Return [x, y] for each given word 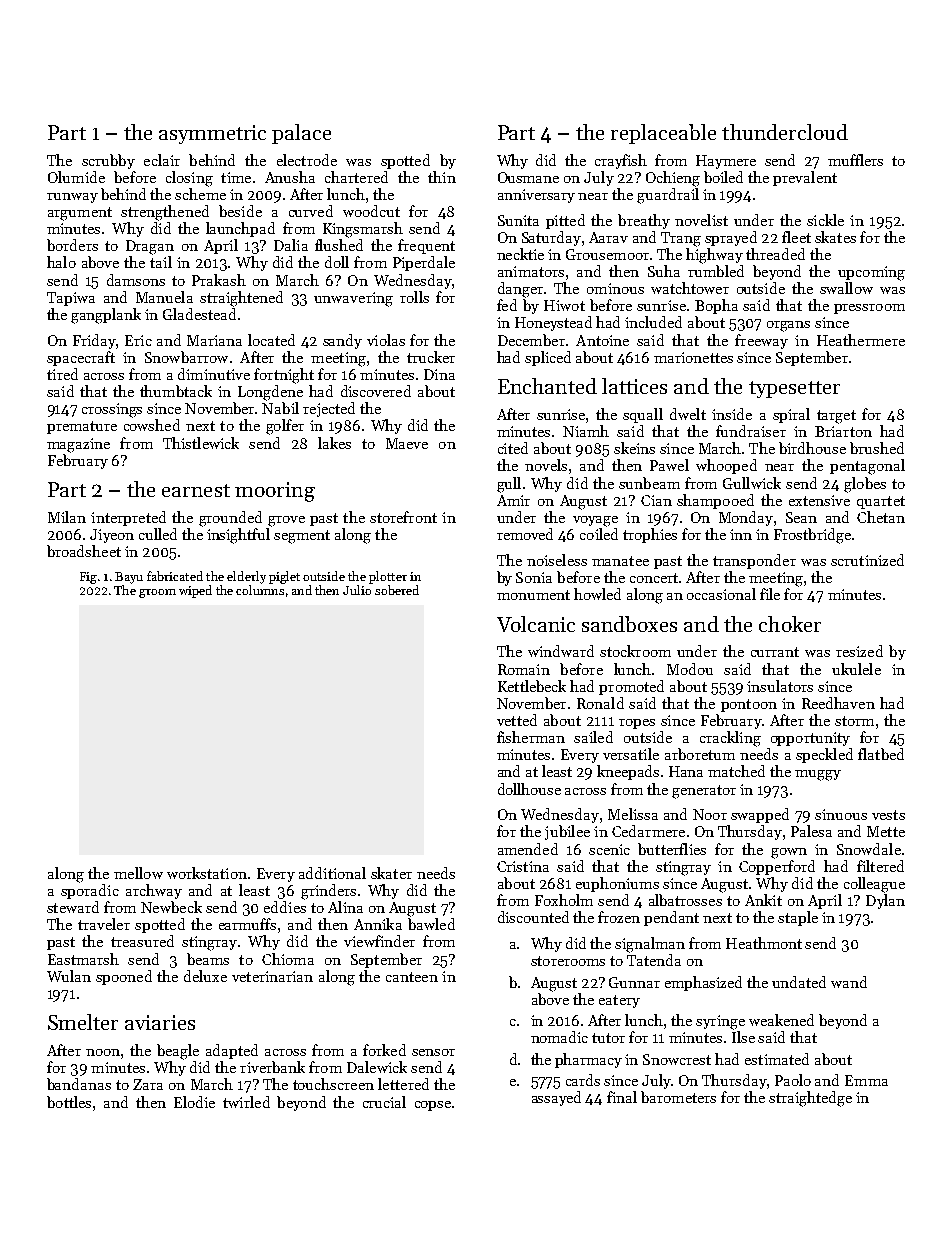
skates [835, 237]
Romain [524, 669]
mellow [138, 873]
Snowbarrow [186, 357]
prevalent [805, 178]
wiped [195, 591]
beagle [178, 1052]
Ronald [600, 703]
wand [849, 982]
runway [72, 198]
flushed [339, 245]
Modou [690, 669]
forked [384, 1050]
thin [442, 177]
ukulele [856, 669]
